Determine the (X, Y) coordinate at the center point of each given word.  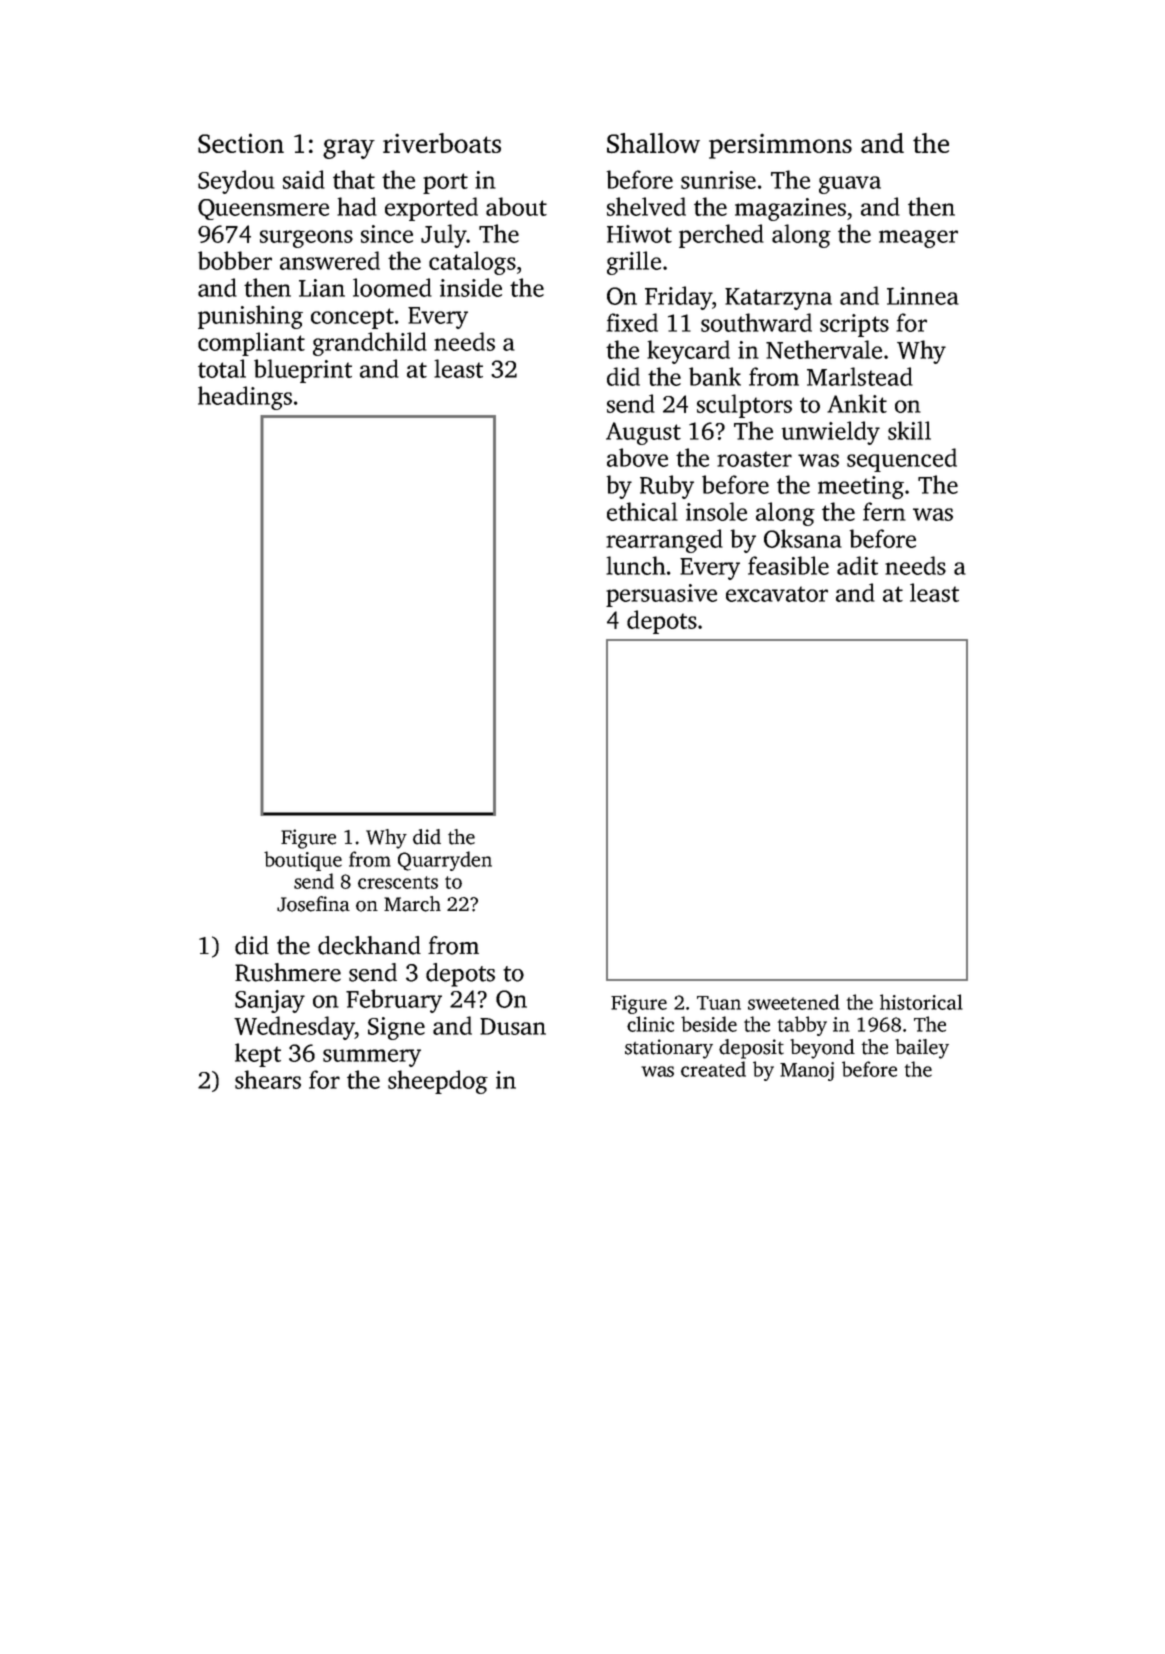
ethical (642, 511)
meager (918, 239)
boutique (303, 861)
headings (245, 398)
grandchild (370, 344)
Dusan (513, 1026)
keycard (688, 352)
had (357, 206)
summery (372, 1058)
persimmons (780, 146)
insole (716, 511)
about (516, 206)
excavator (777, 594)
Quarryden (445, 861)
